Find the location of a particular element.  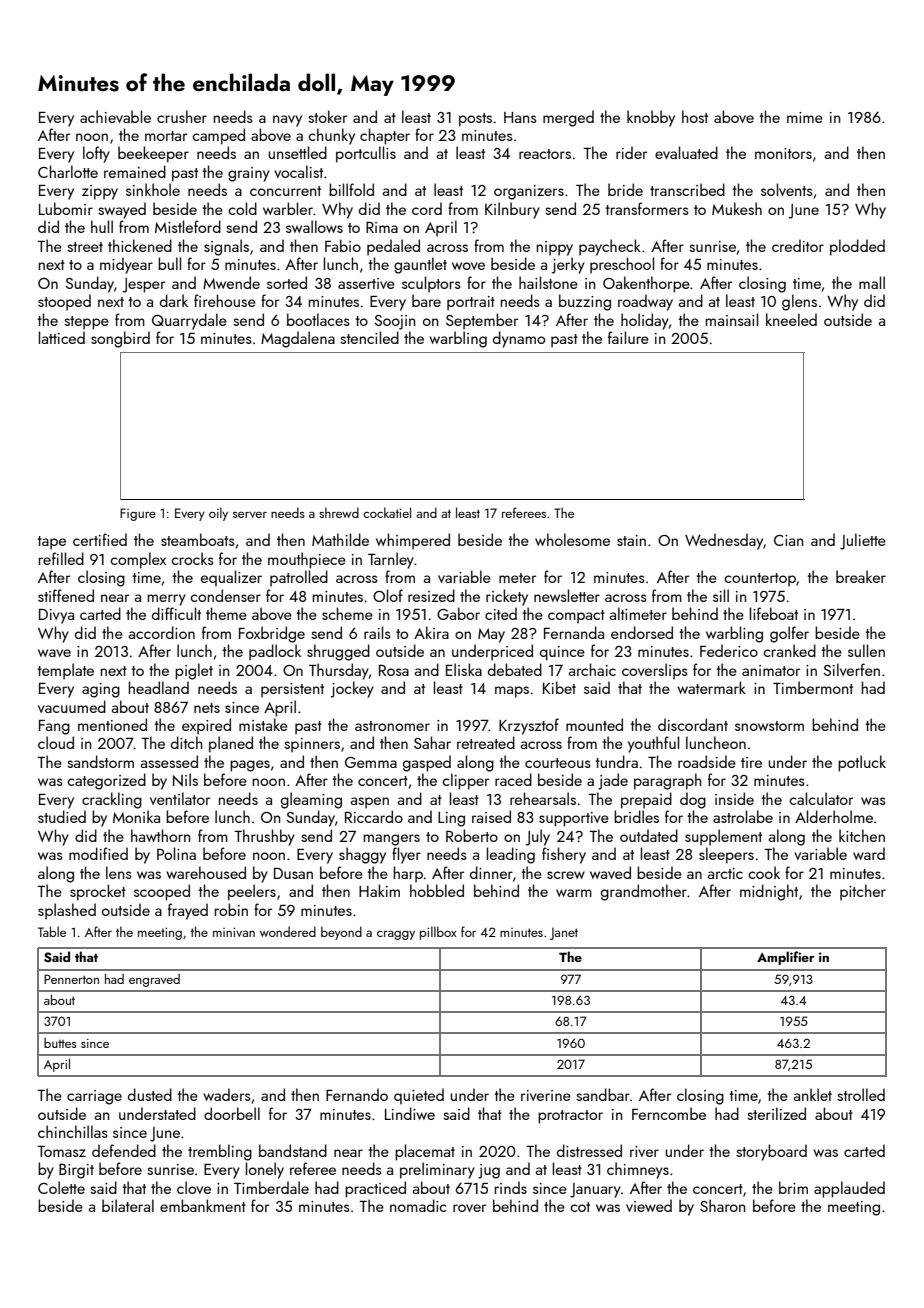

Federico is located at coordinates (729, 650).
